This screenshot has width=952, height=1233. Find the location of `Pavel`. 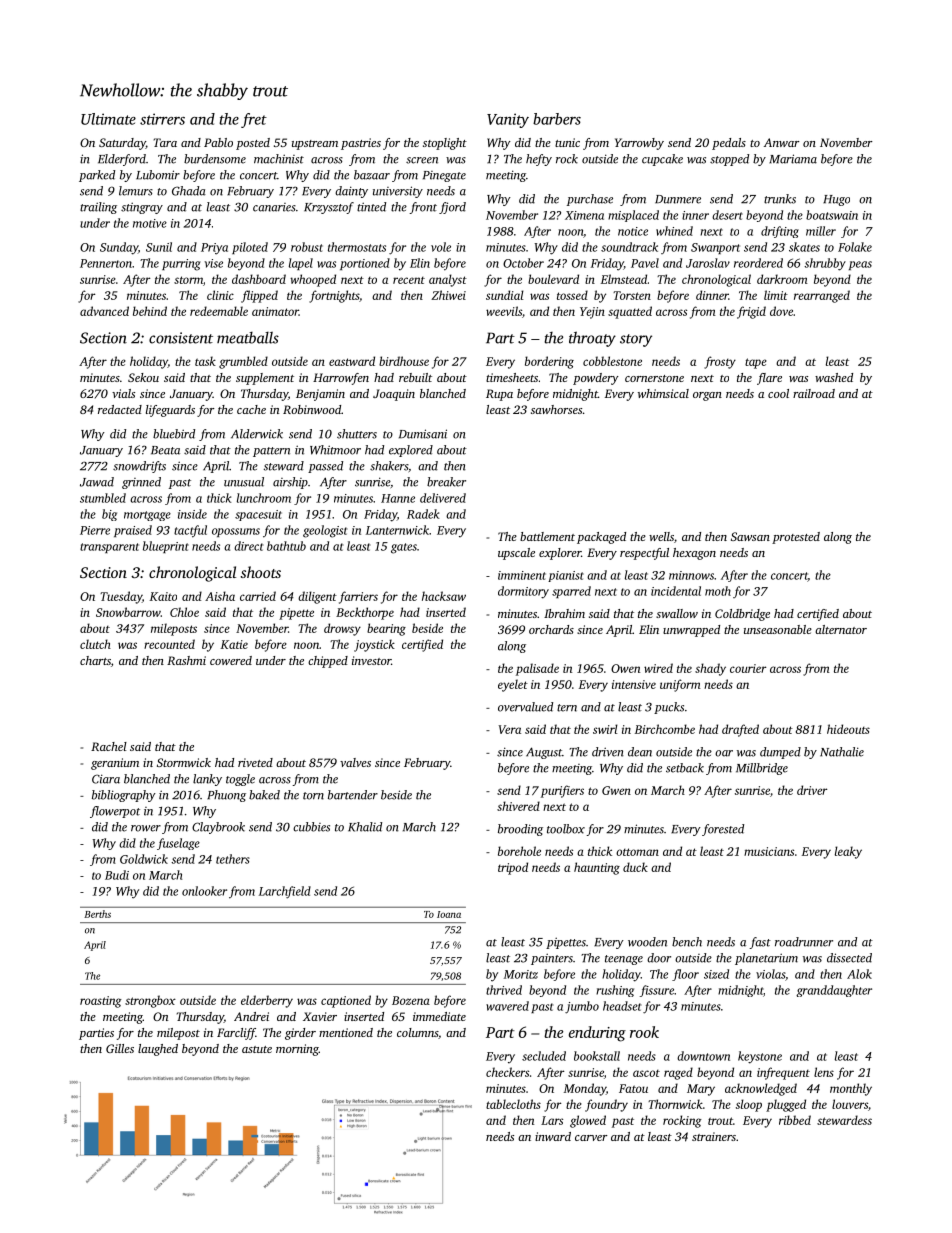

Pavel is located at coordinates (645, 263).
